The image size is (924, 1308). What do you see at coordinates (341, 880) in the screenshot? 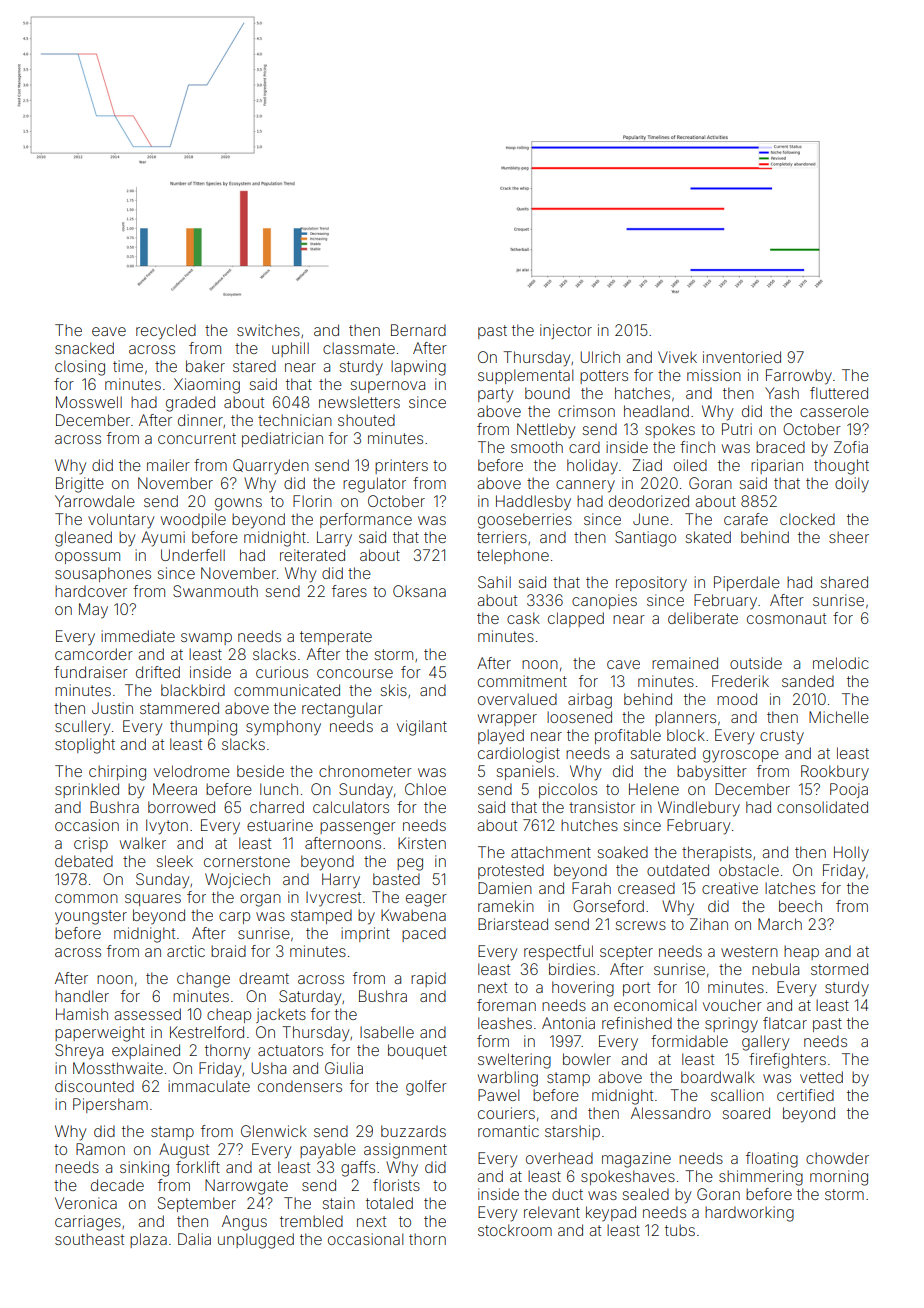
I see `Harry` at bounding box center [341, 880].
